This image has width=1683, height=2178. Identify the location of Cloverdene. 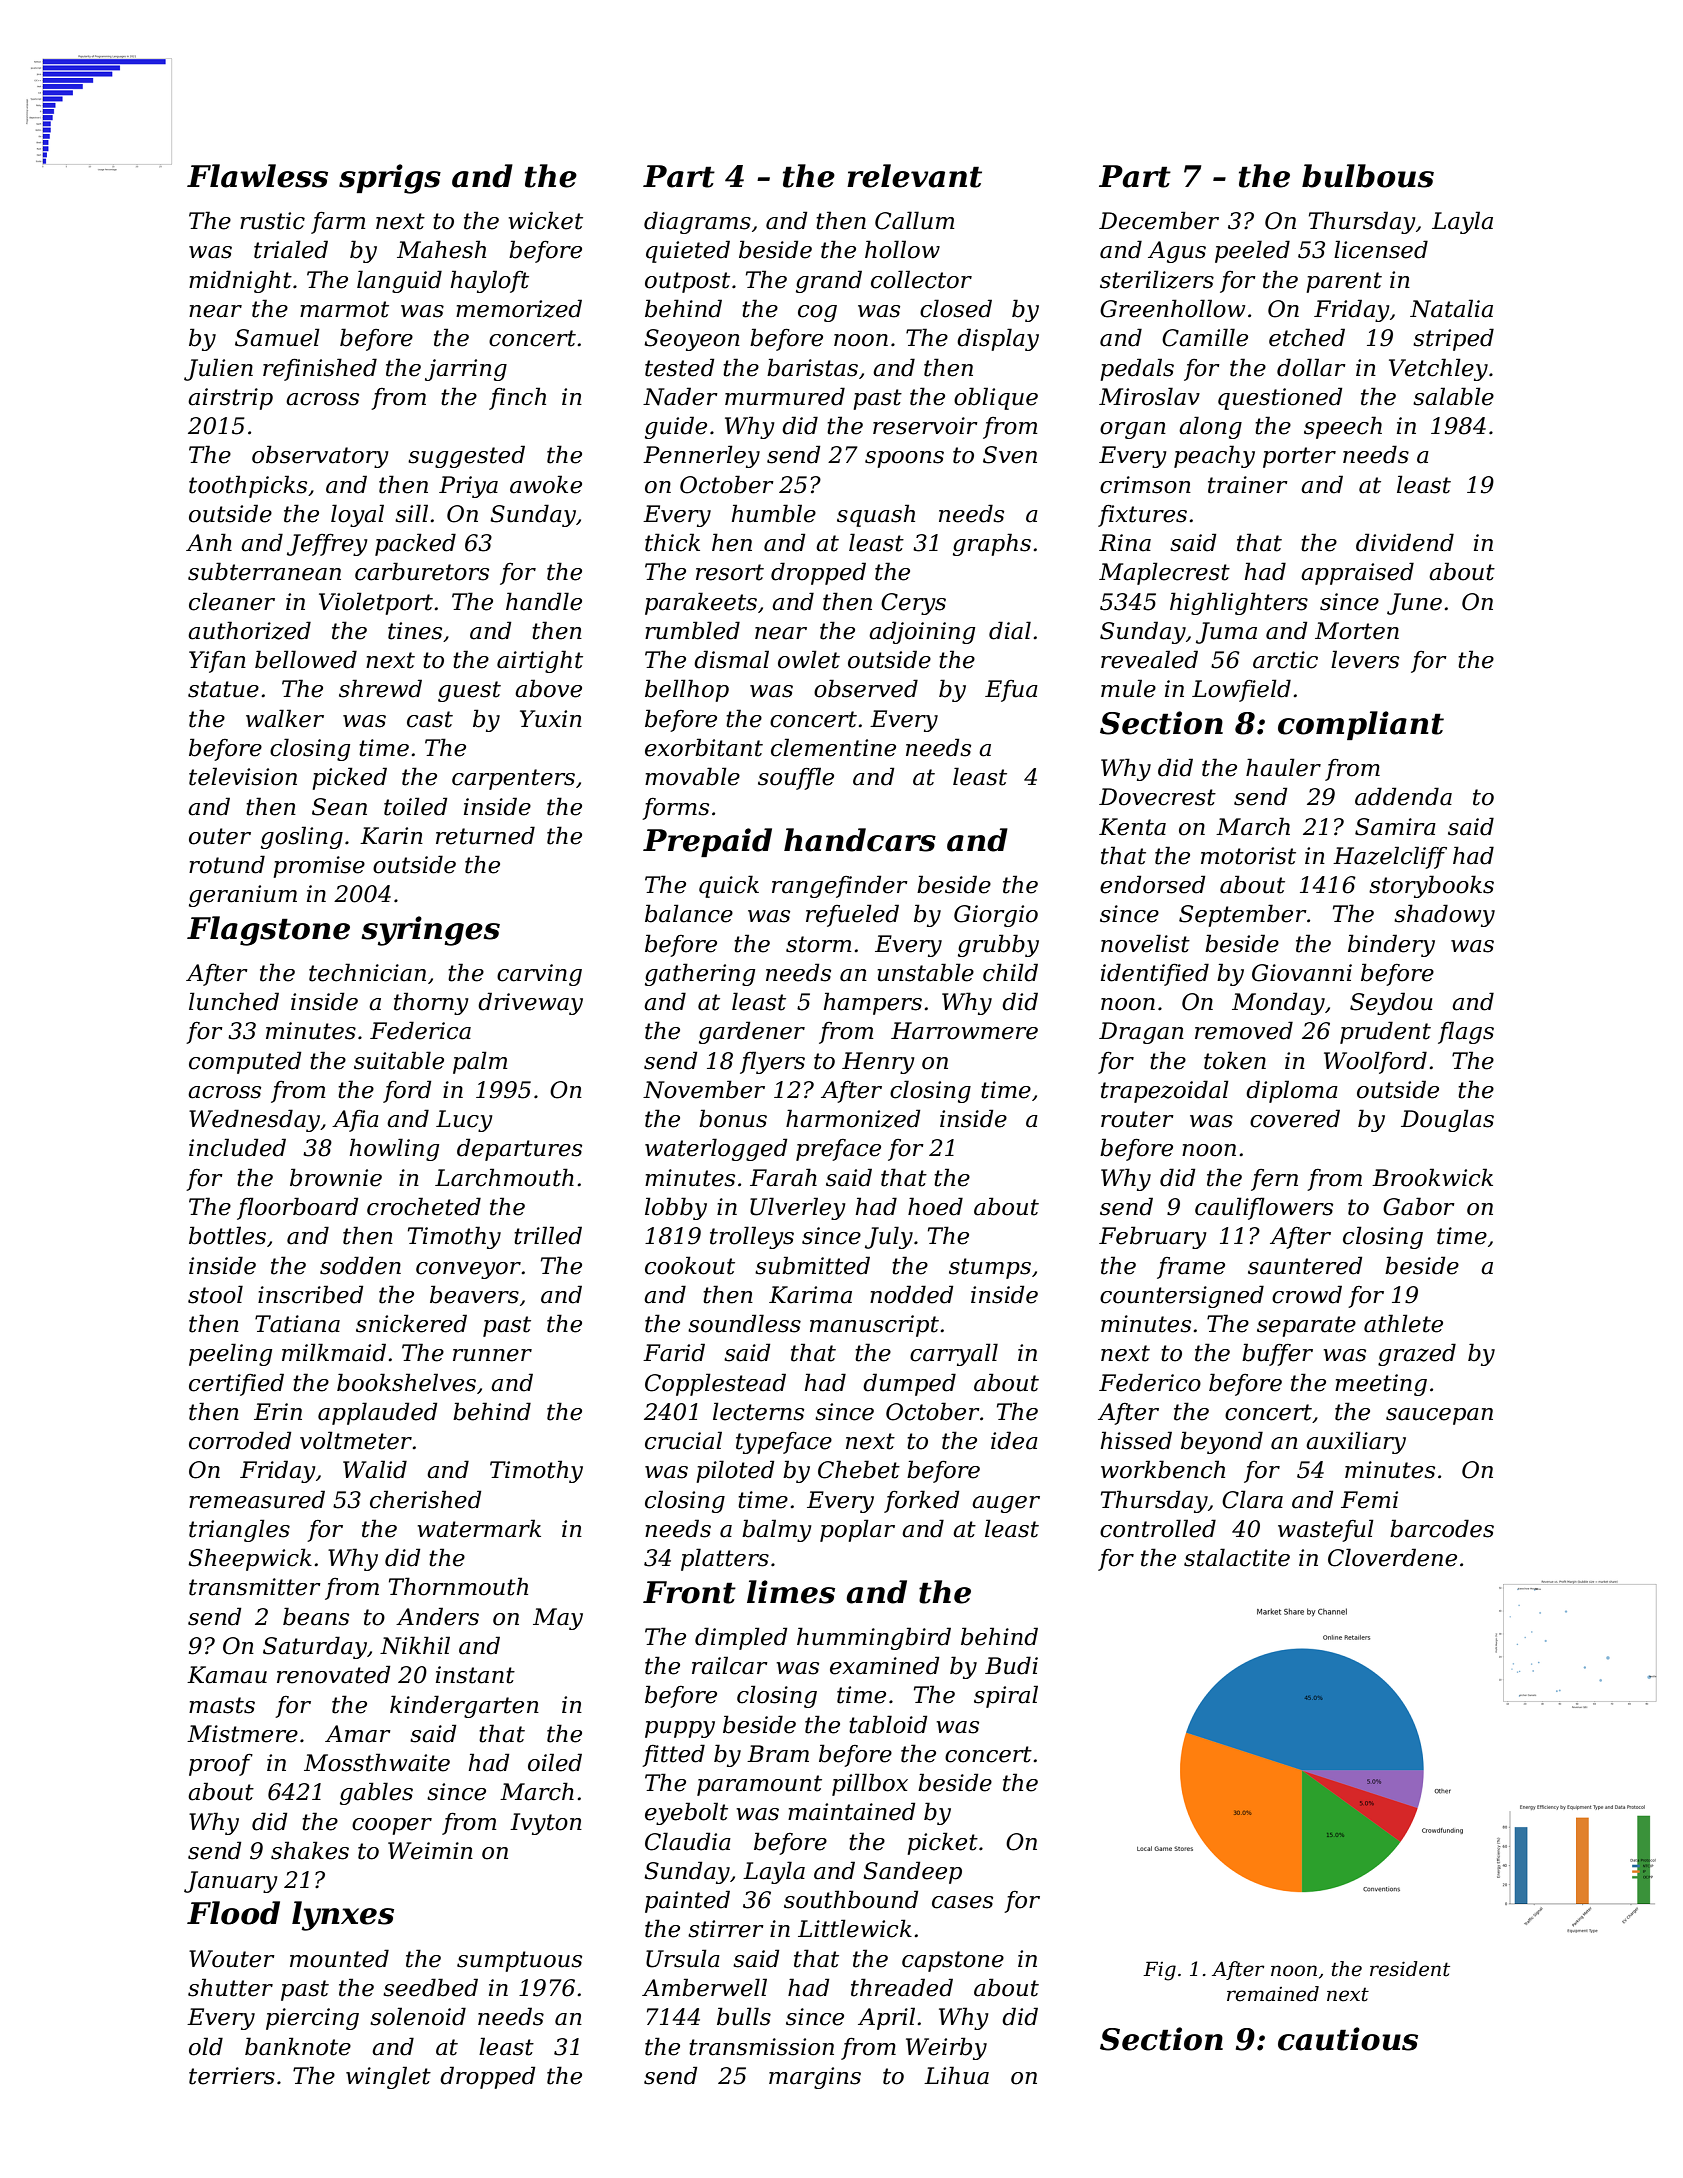
(1392, 1557).
